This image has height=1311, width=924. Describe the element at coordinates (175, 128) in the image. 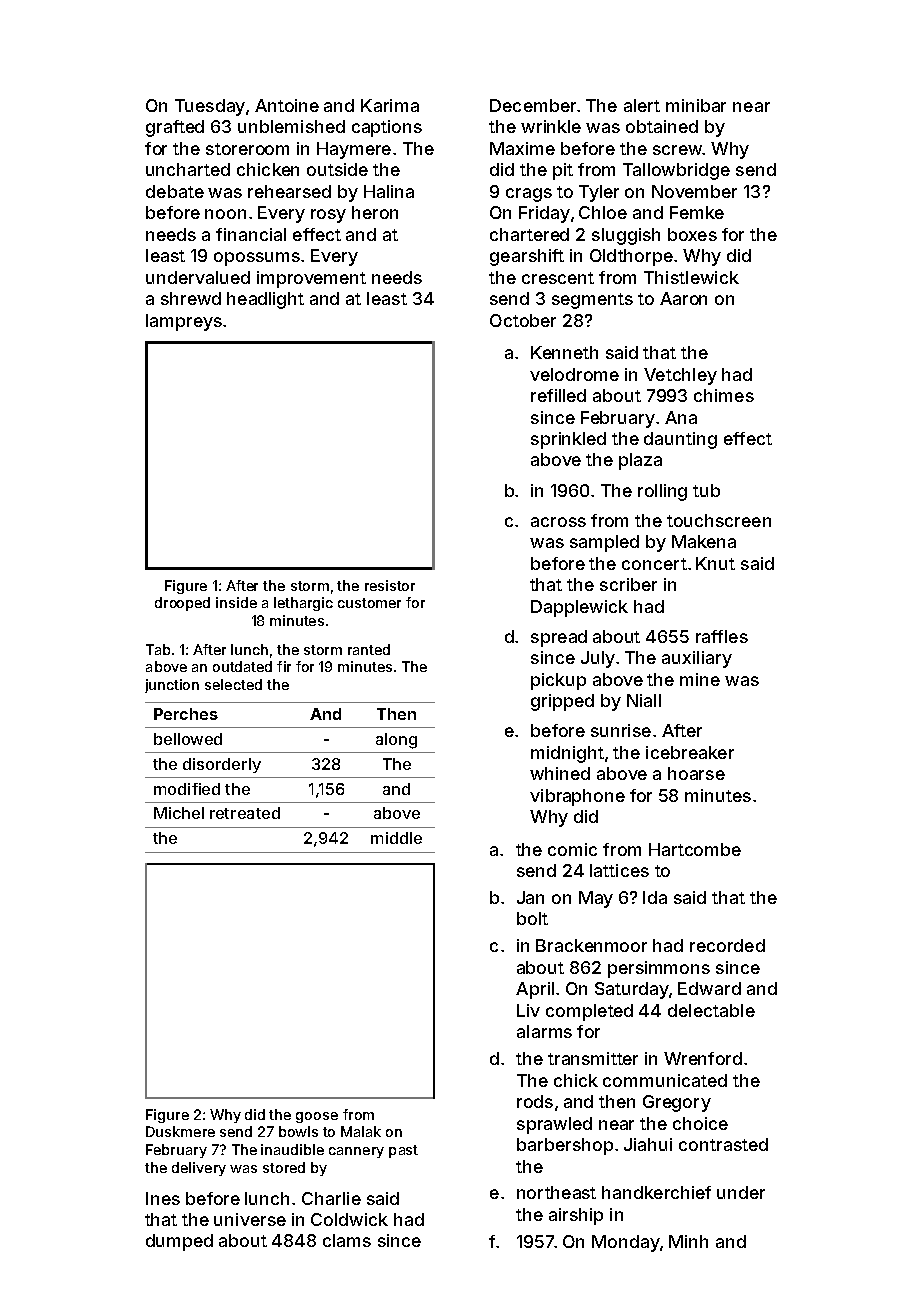

I see `grafted` at that location.
